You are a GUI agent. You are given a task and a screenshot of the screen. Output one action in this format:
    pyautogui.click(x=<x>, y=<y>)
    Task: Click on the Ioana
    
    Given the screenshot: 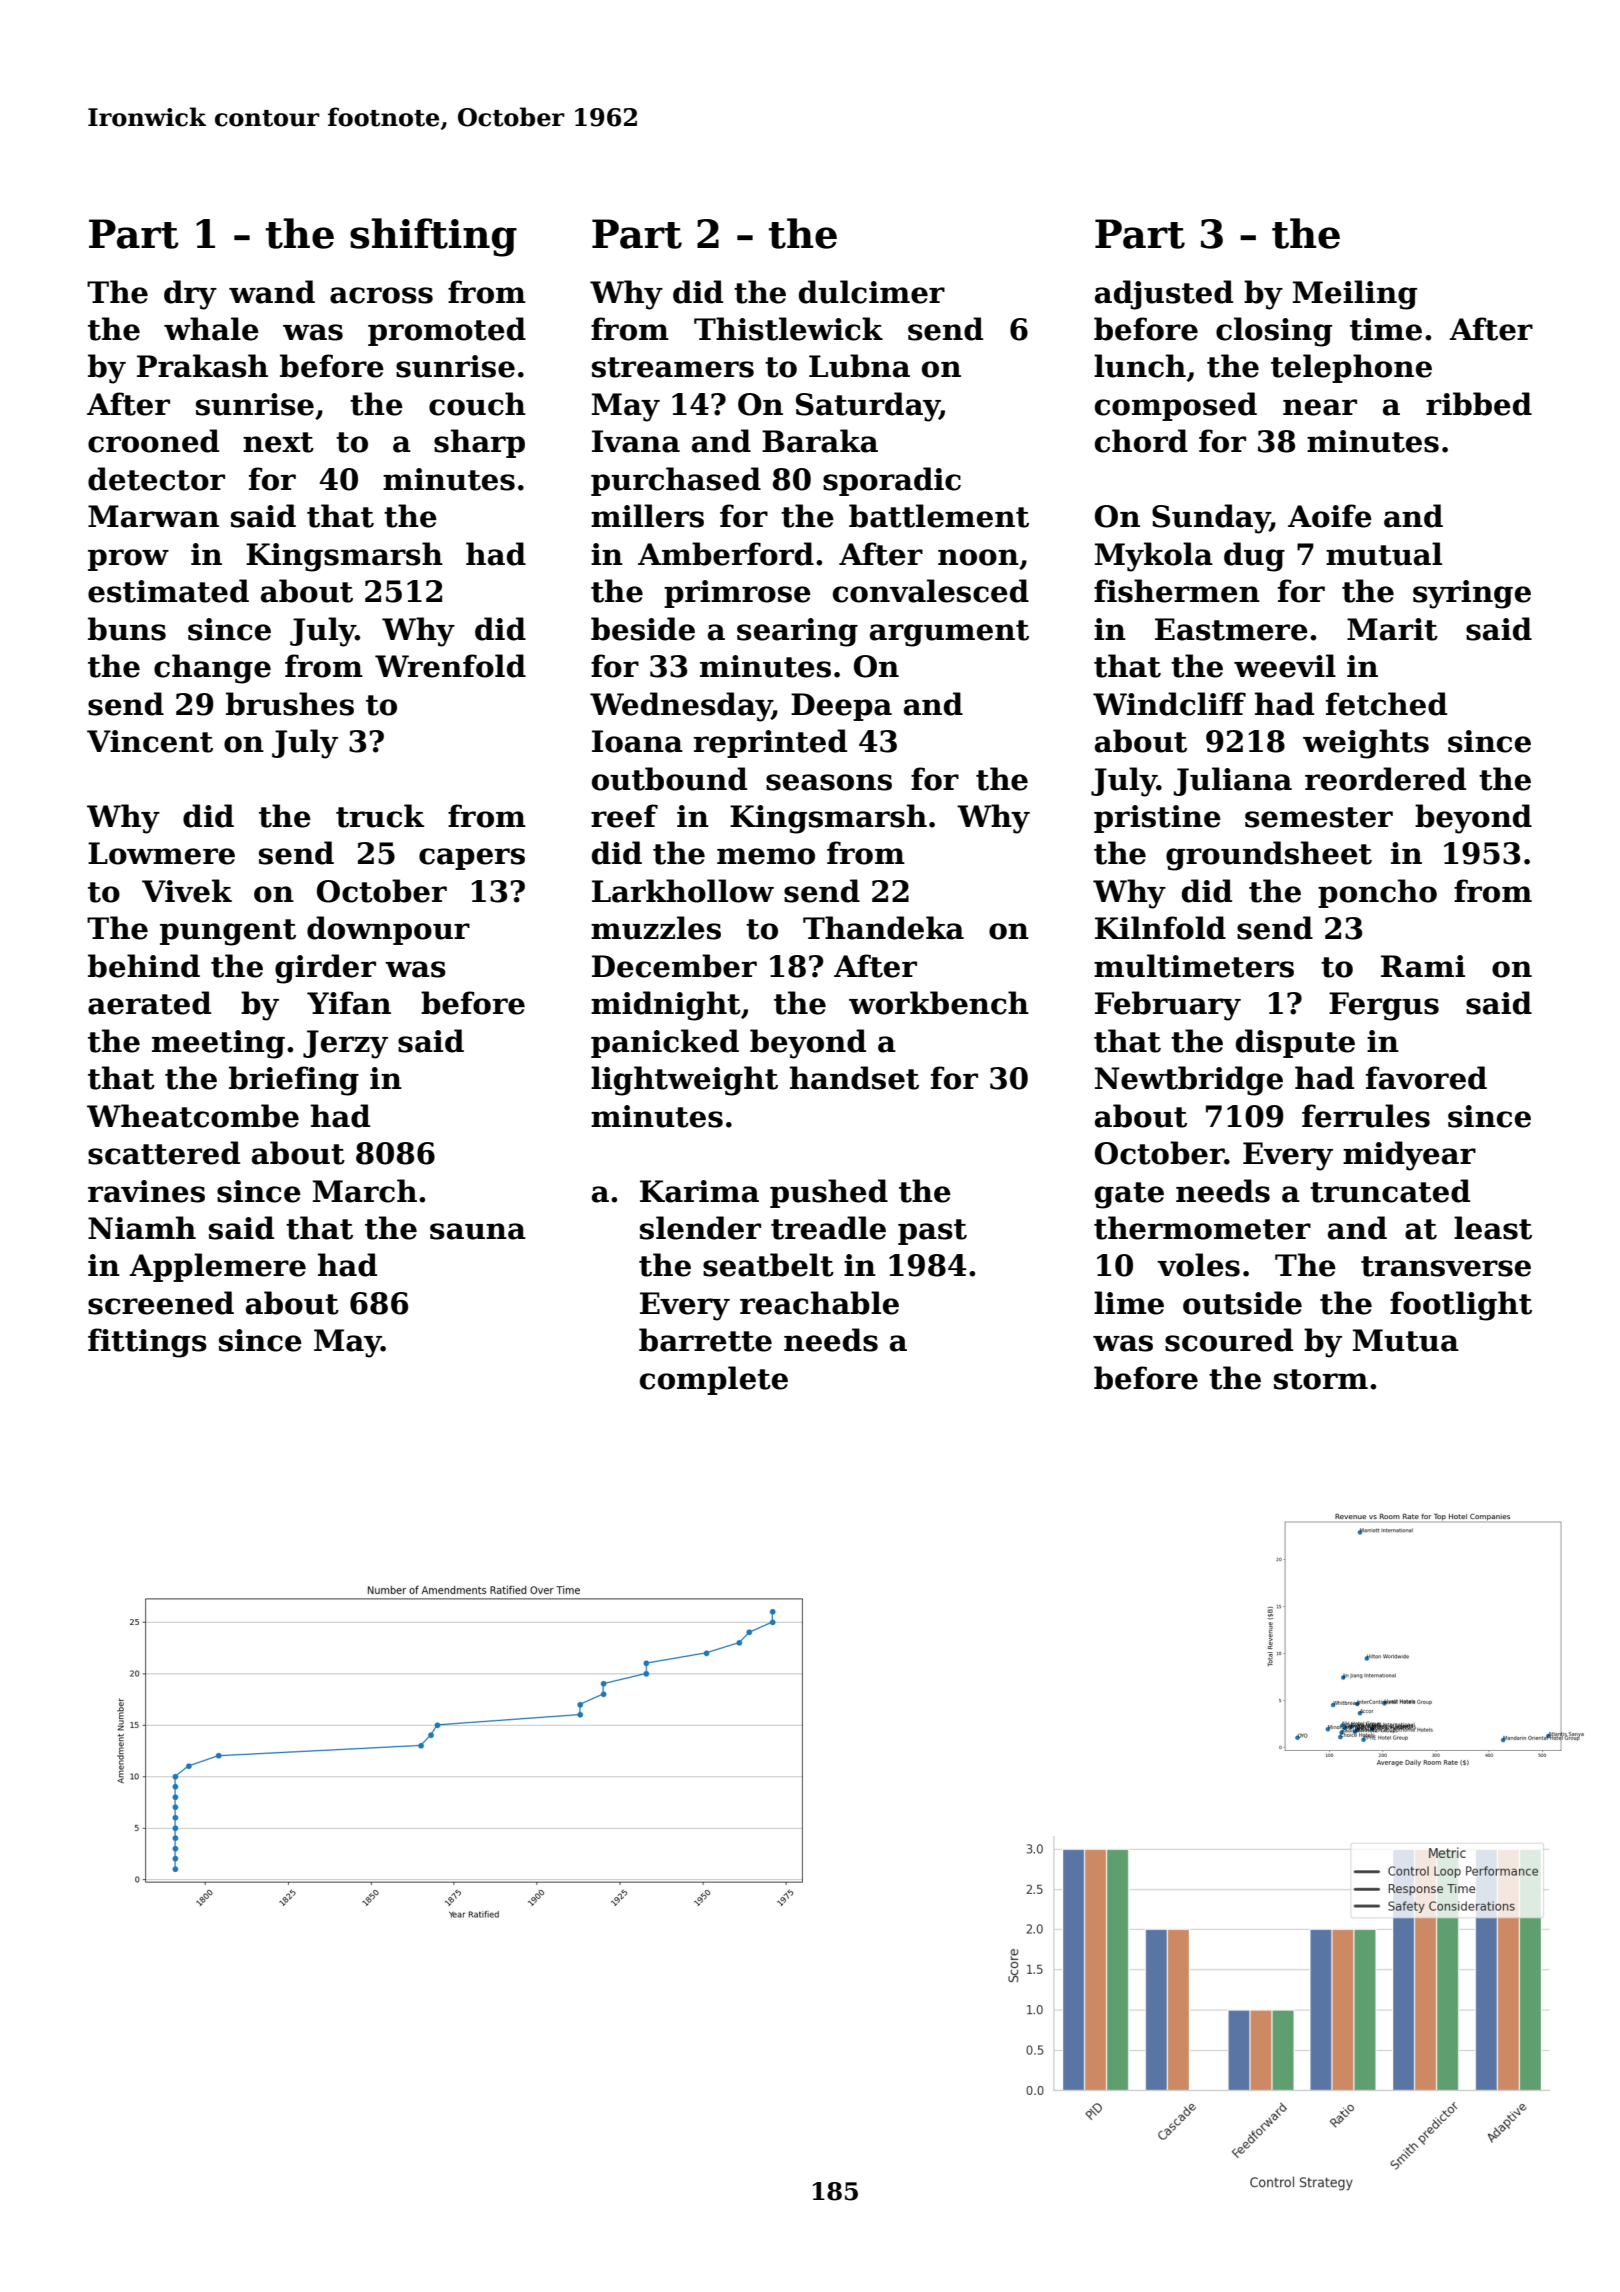 What is the action you would take?
    pyautogui.click(x=637, y=741)
